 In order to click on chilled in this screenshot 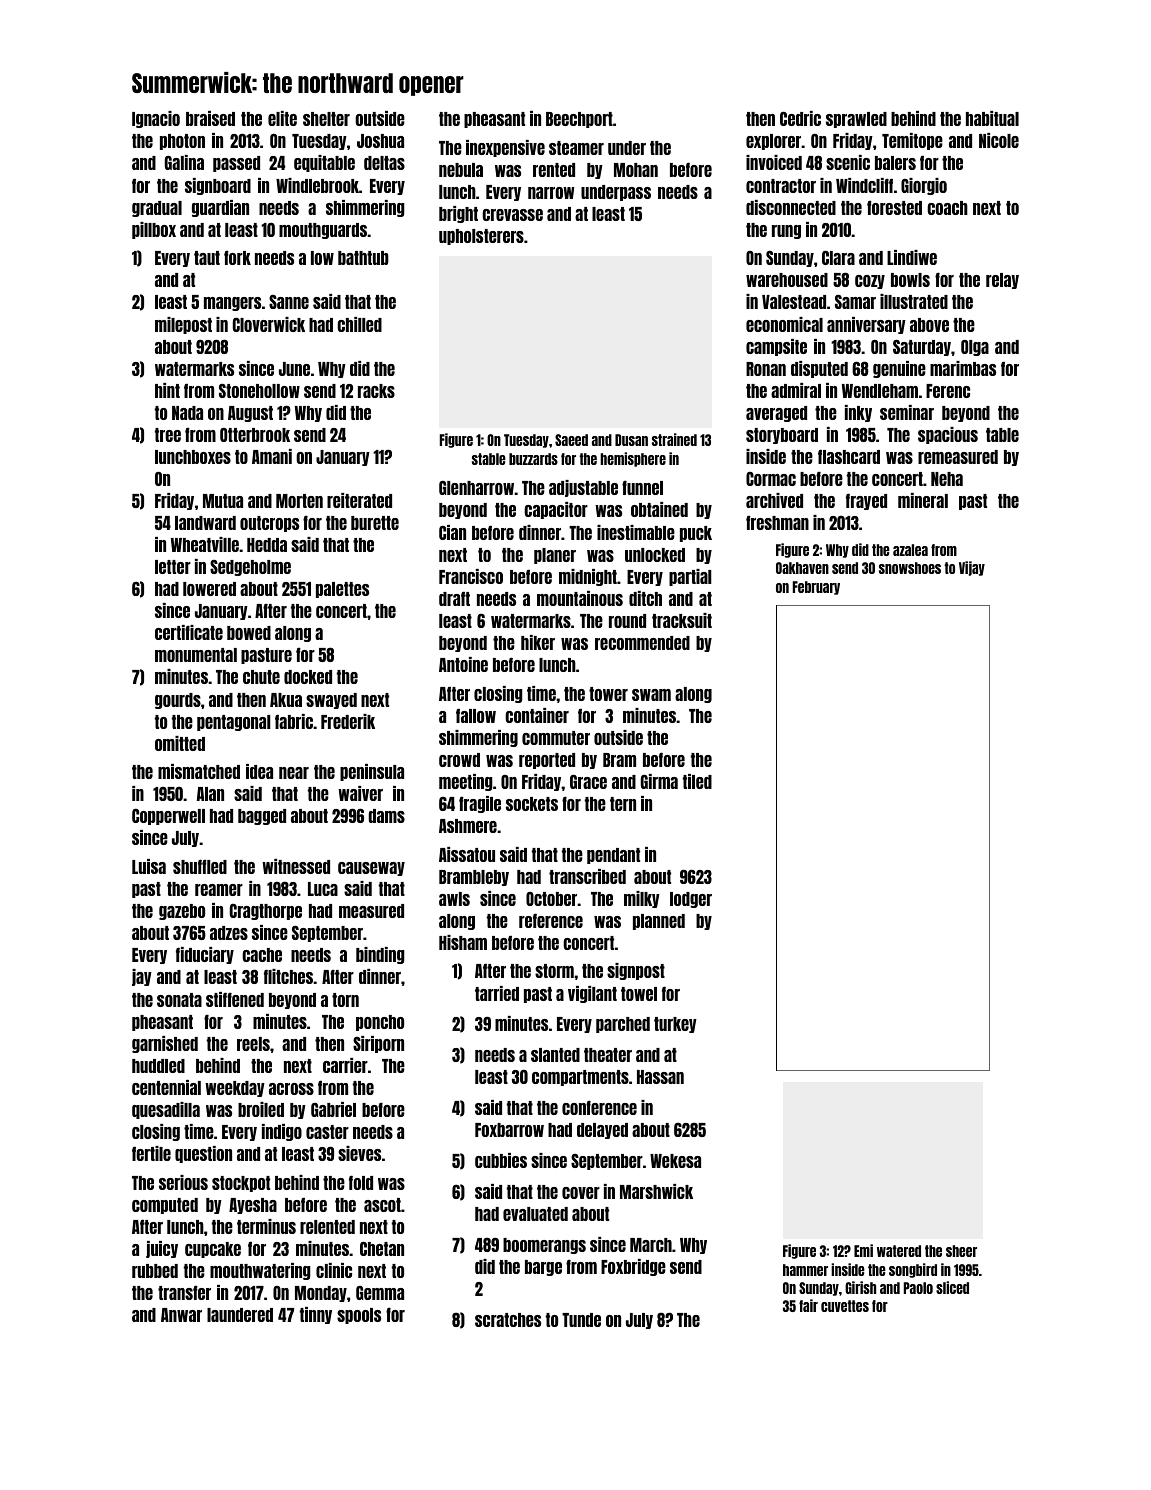, I will do `click(359, 324)`.
